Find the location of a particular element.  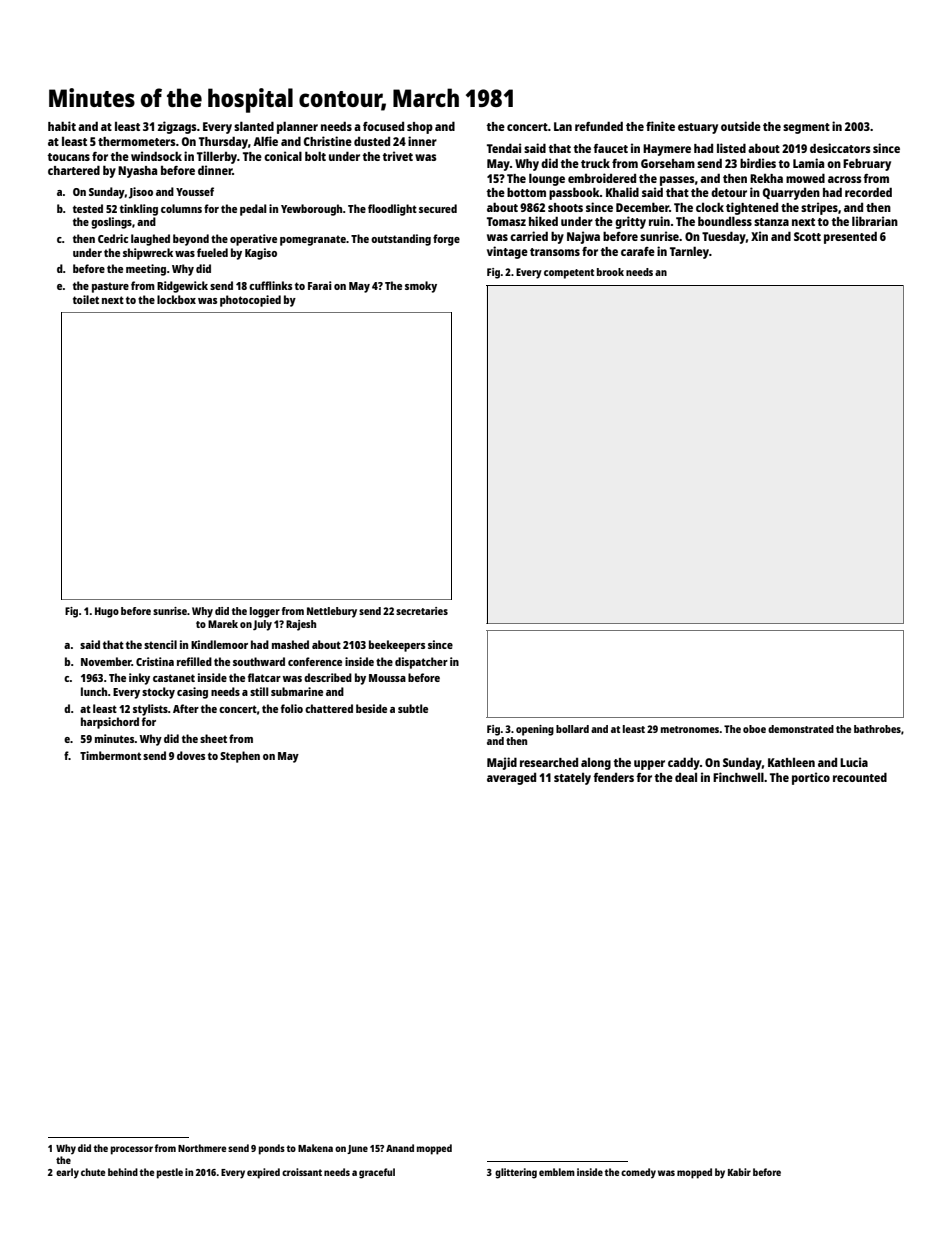

emblem is located at coordinates (557, 1172).
